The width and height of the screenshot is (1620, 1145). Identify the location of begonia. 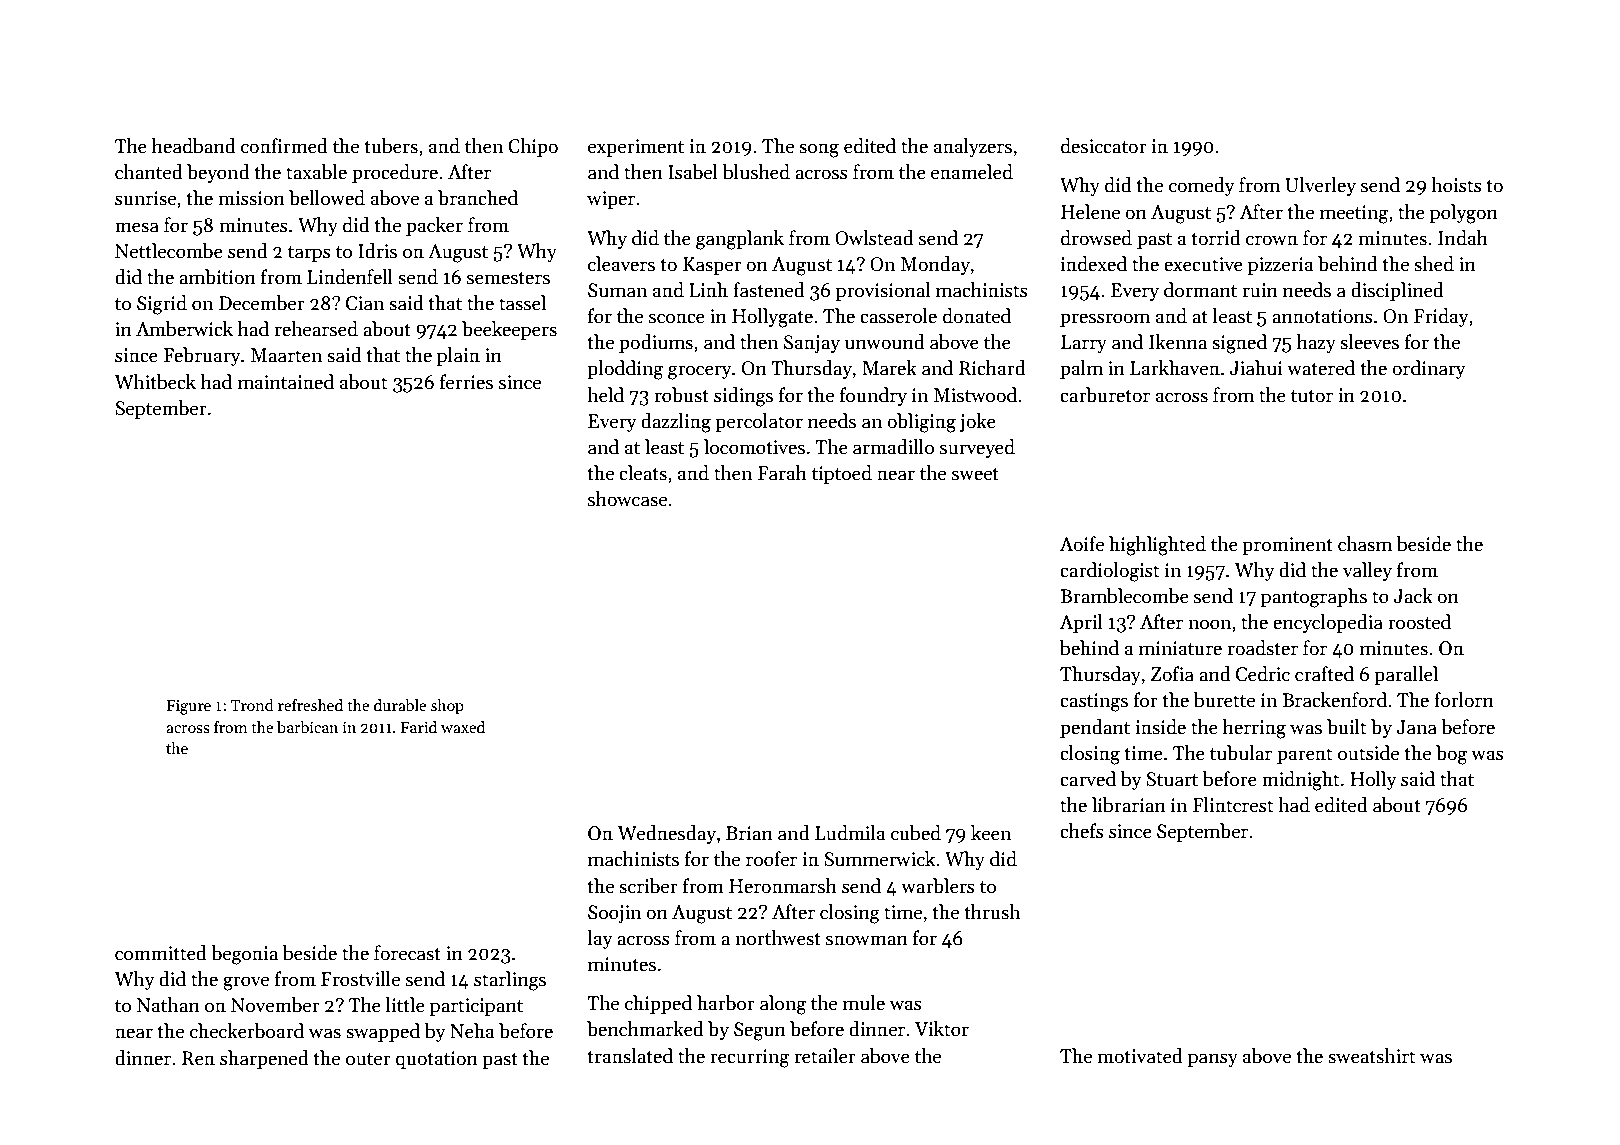
(244, 955).
